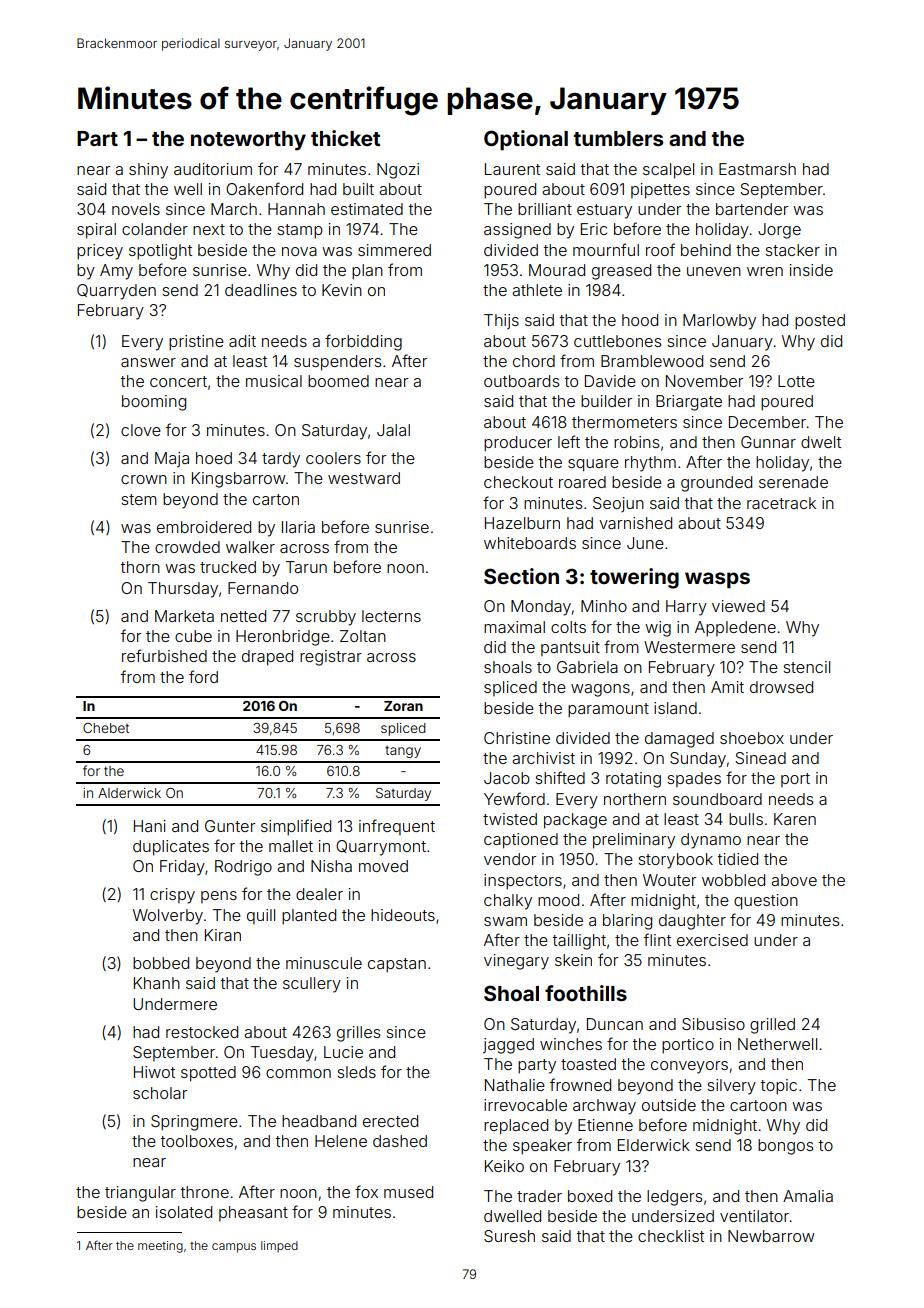 This screenshot has height=1308, width=924. What do you see at coordinates (618, 504) in the screenshot?
I see `Seojun` at bounding box center [618, 504].
